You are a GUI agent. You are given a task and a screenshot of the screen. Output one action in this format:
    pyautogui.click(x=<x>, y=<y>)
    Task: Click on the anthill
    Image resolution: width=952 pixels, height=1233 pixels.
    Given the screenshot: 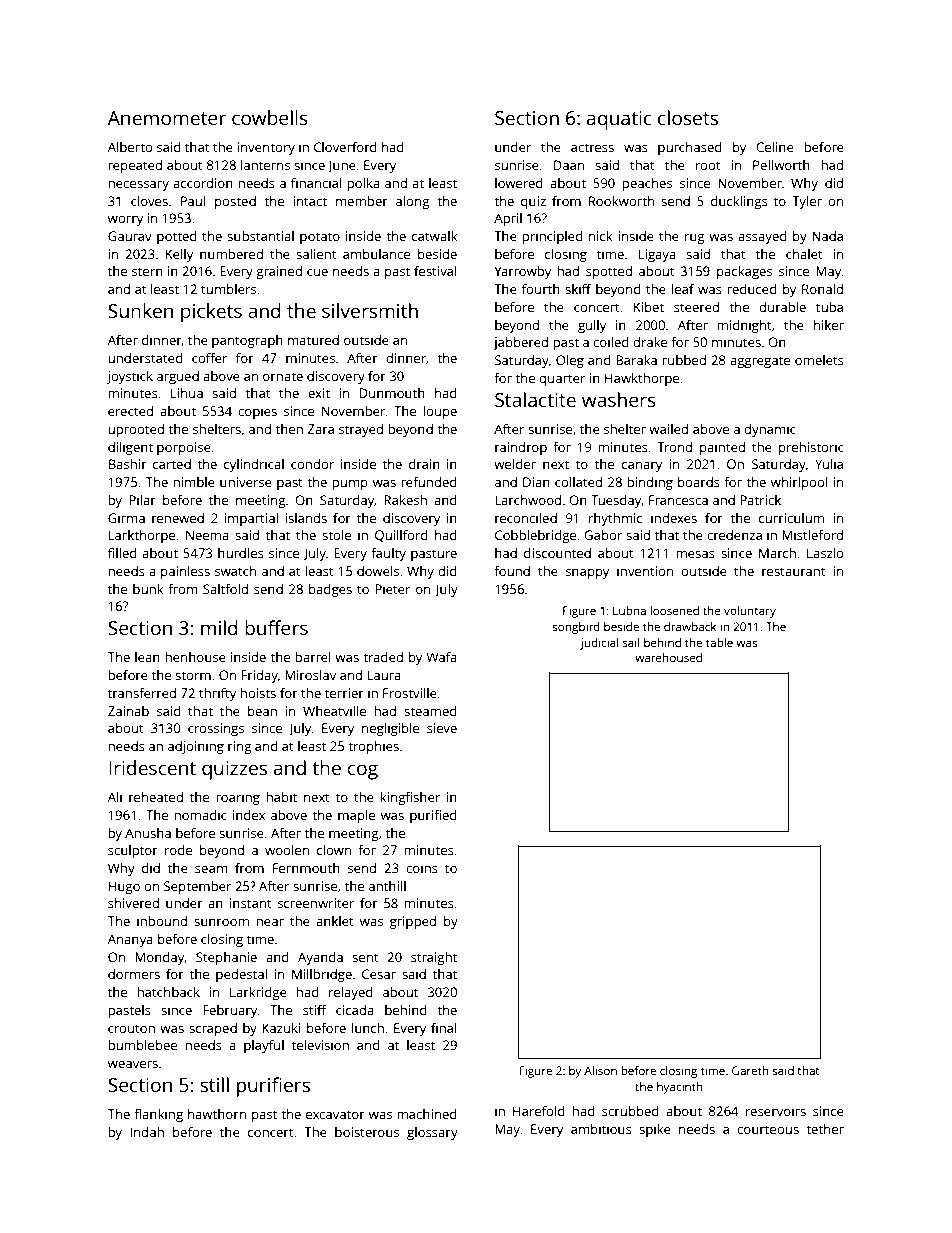 What is the action you would take?
    pyautogui.click(x=387, y=886)
